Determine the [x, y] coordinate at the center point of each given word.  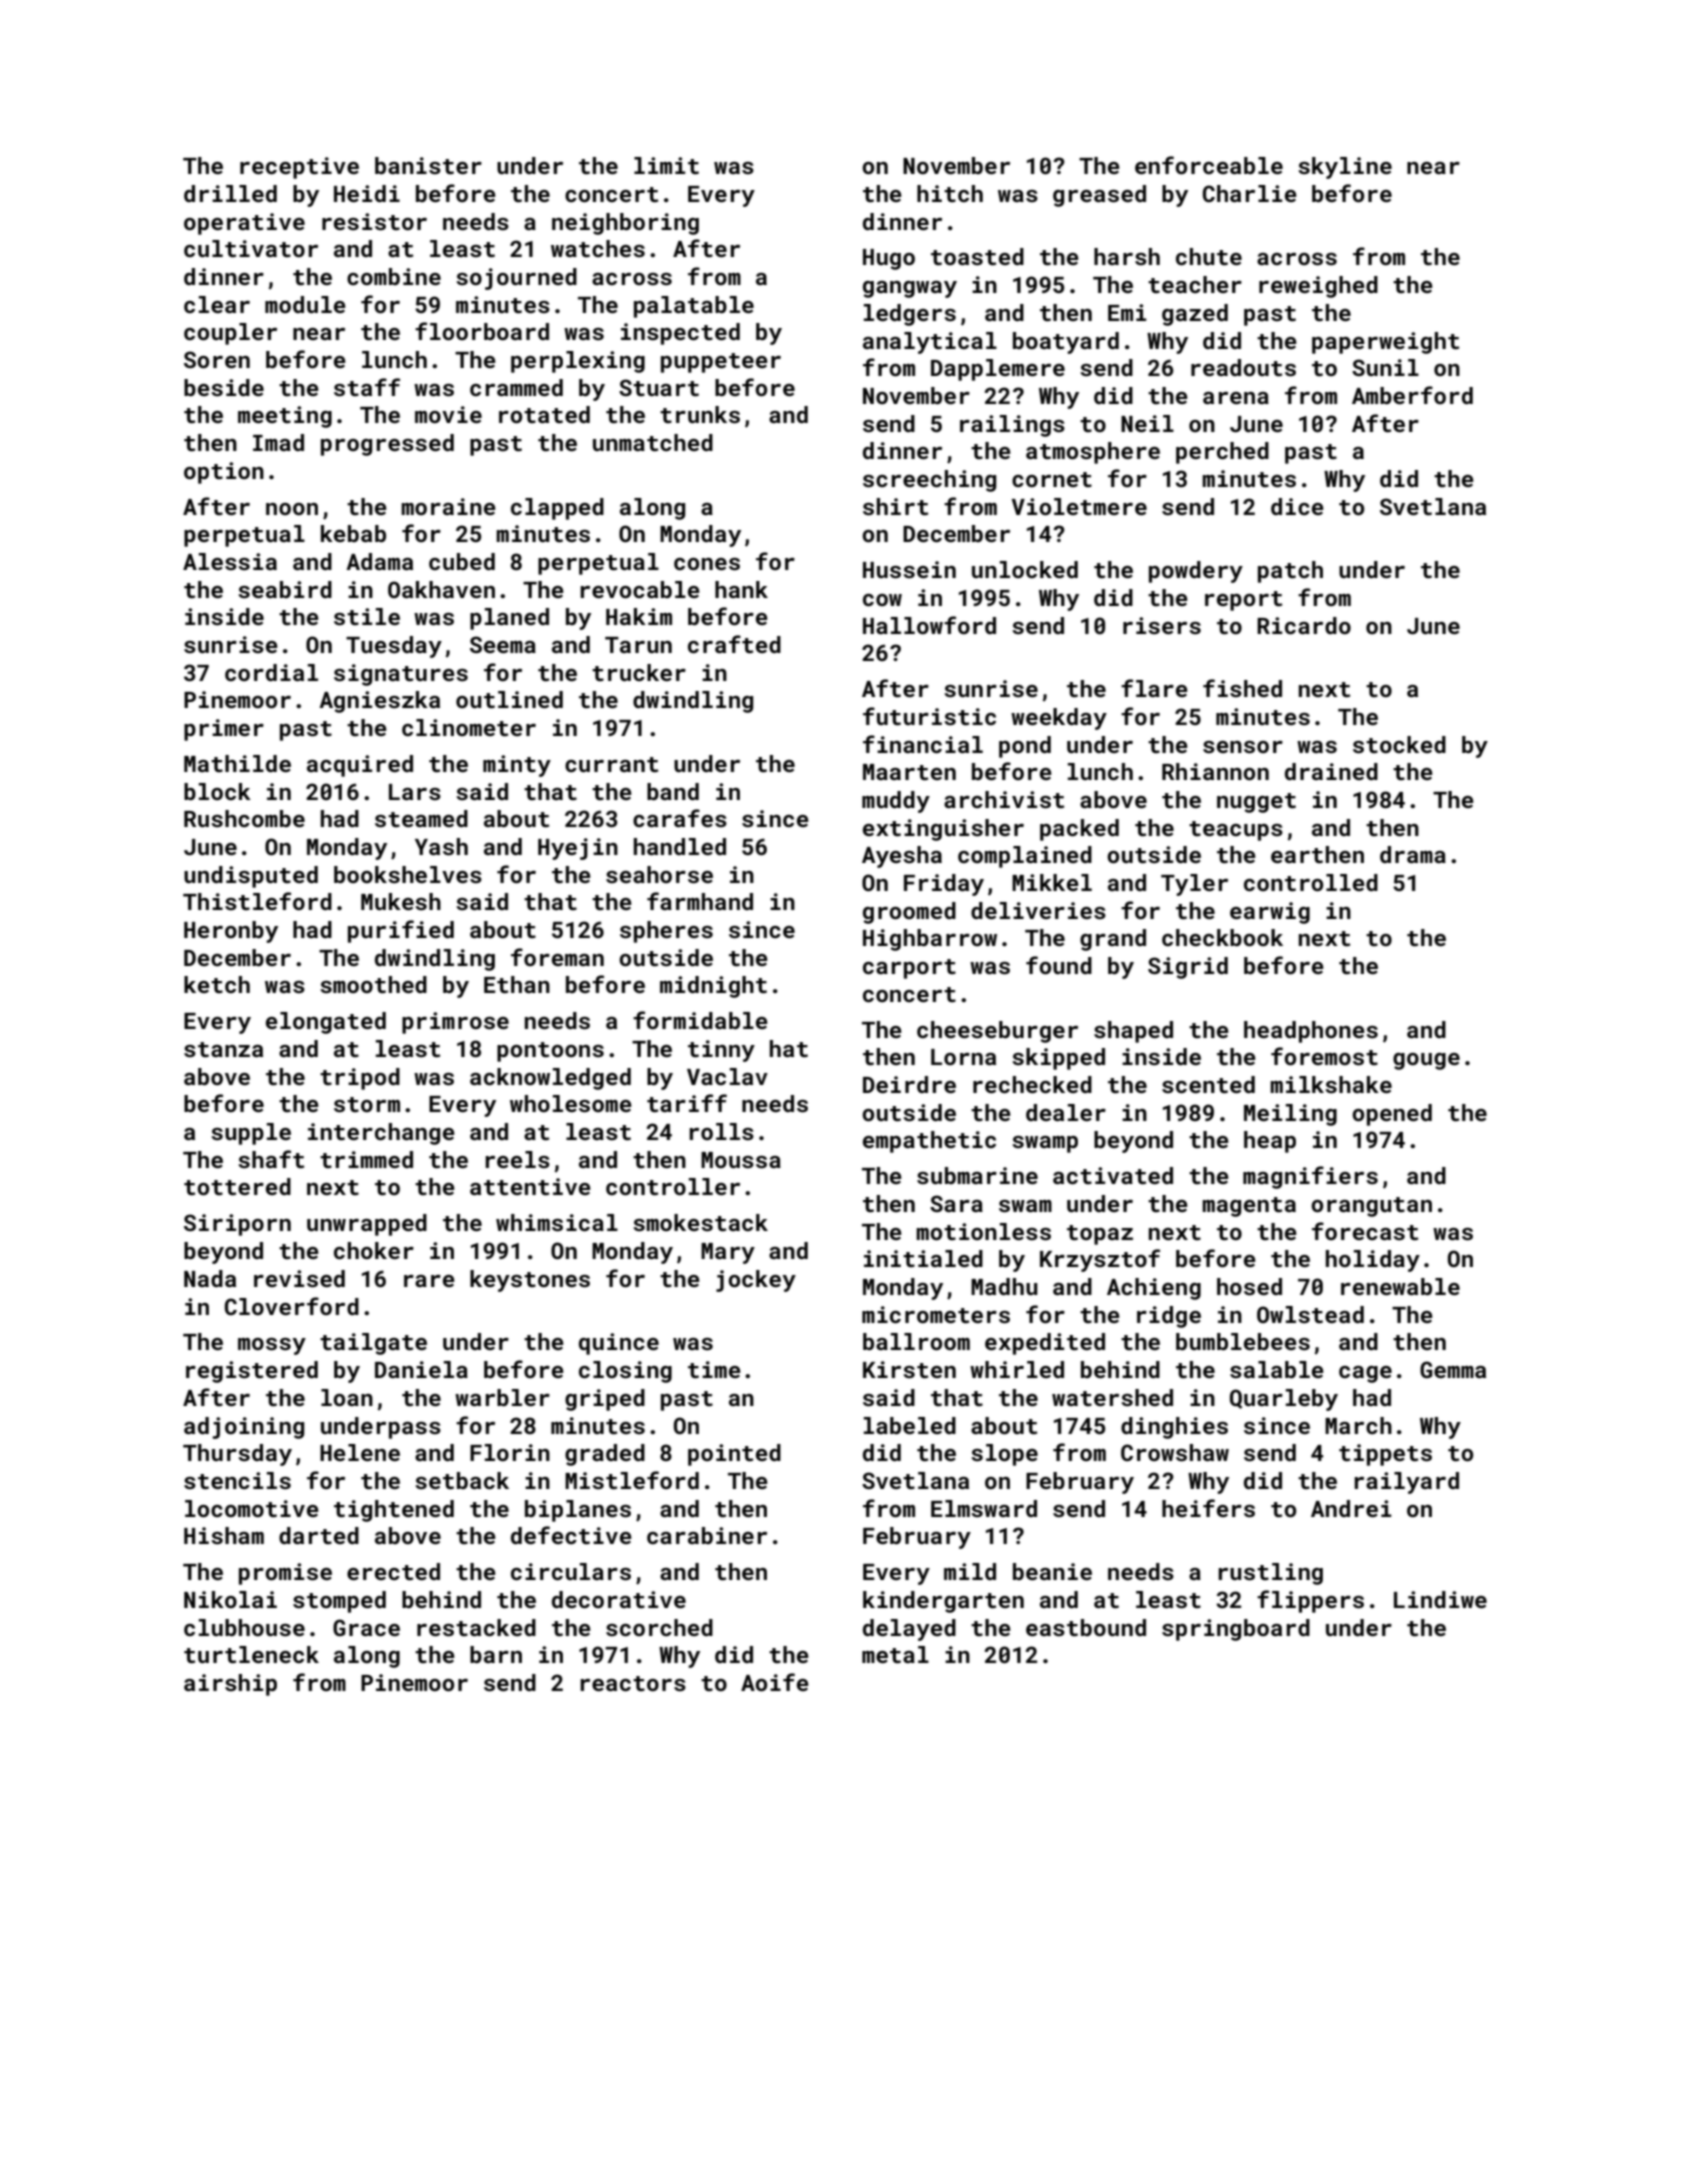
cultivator [251, 248]
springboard [1236, 1630]
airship [230, 1685]
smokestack [700, 1222]
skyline [1345, 168]
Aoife [775, 1682]
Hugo [889, 259]
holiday [1373, 1261]
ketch [217, 984]
